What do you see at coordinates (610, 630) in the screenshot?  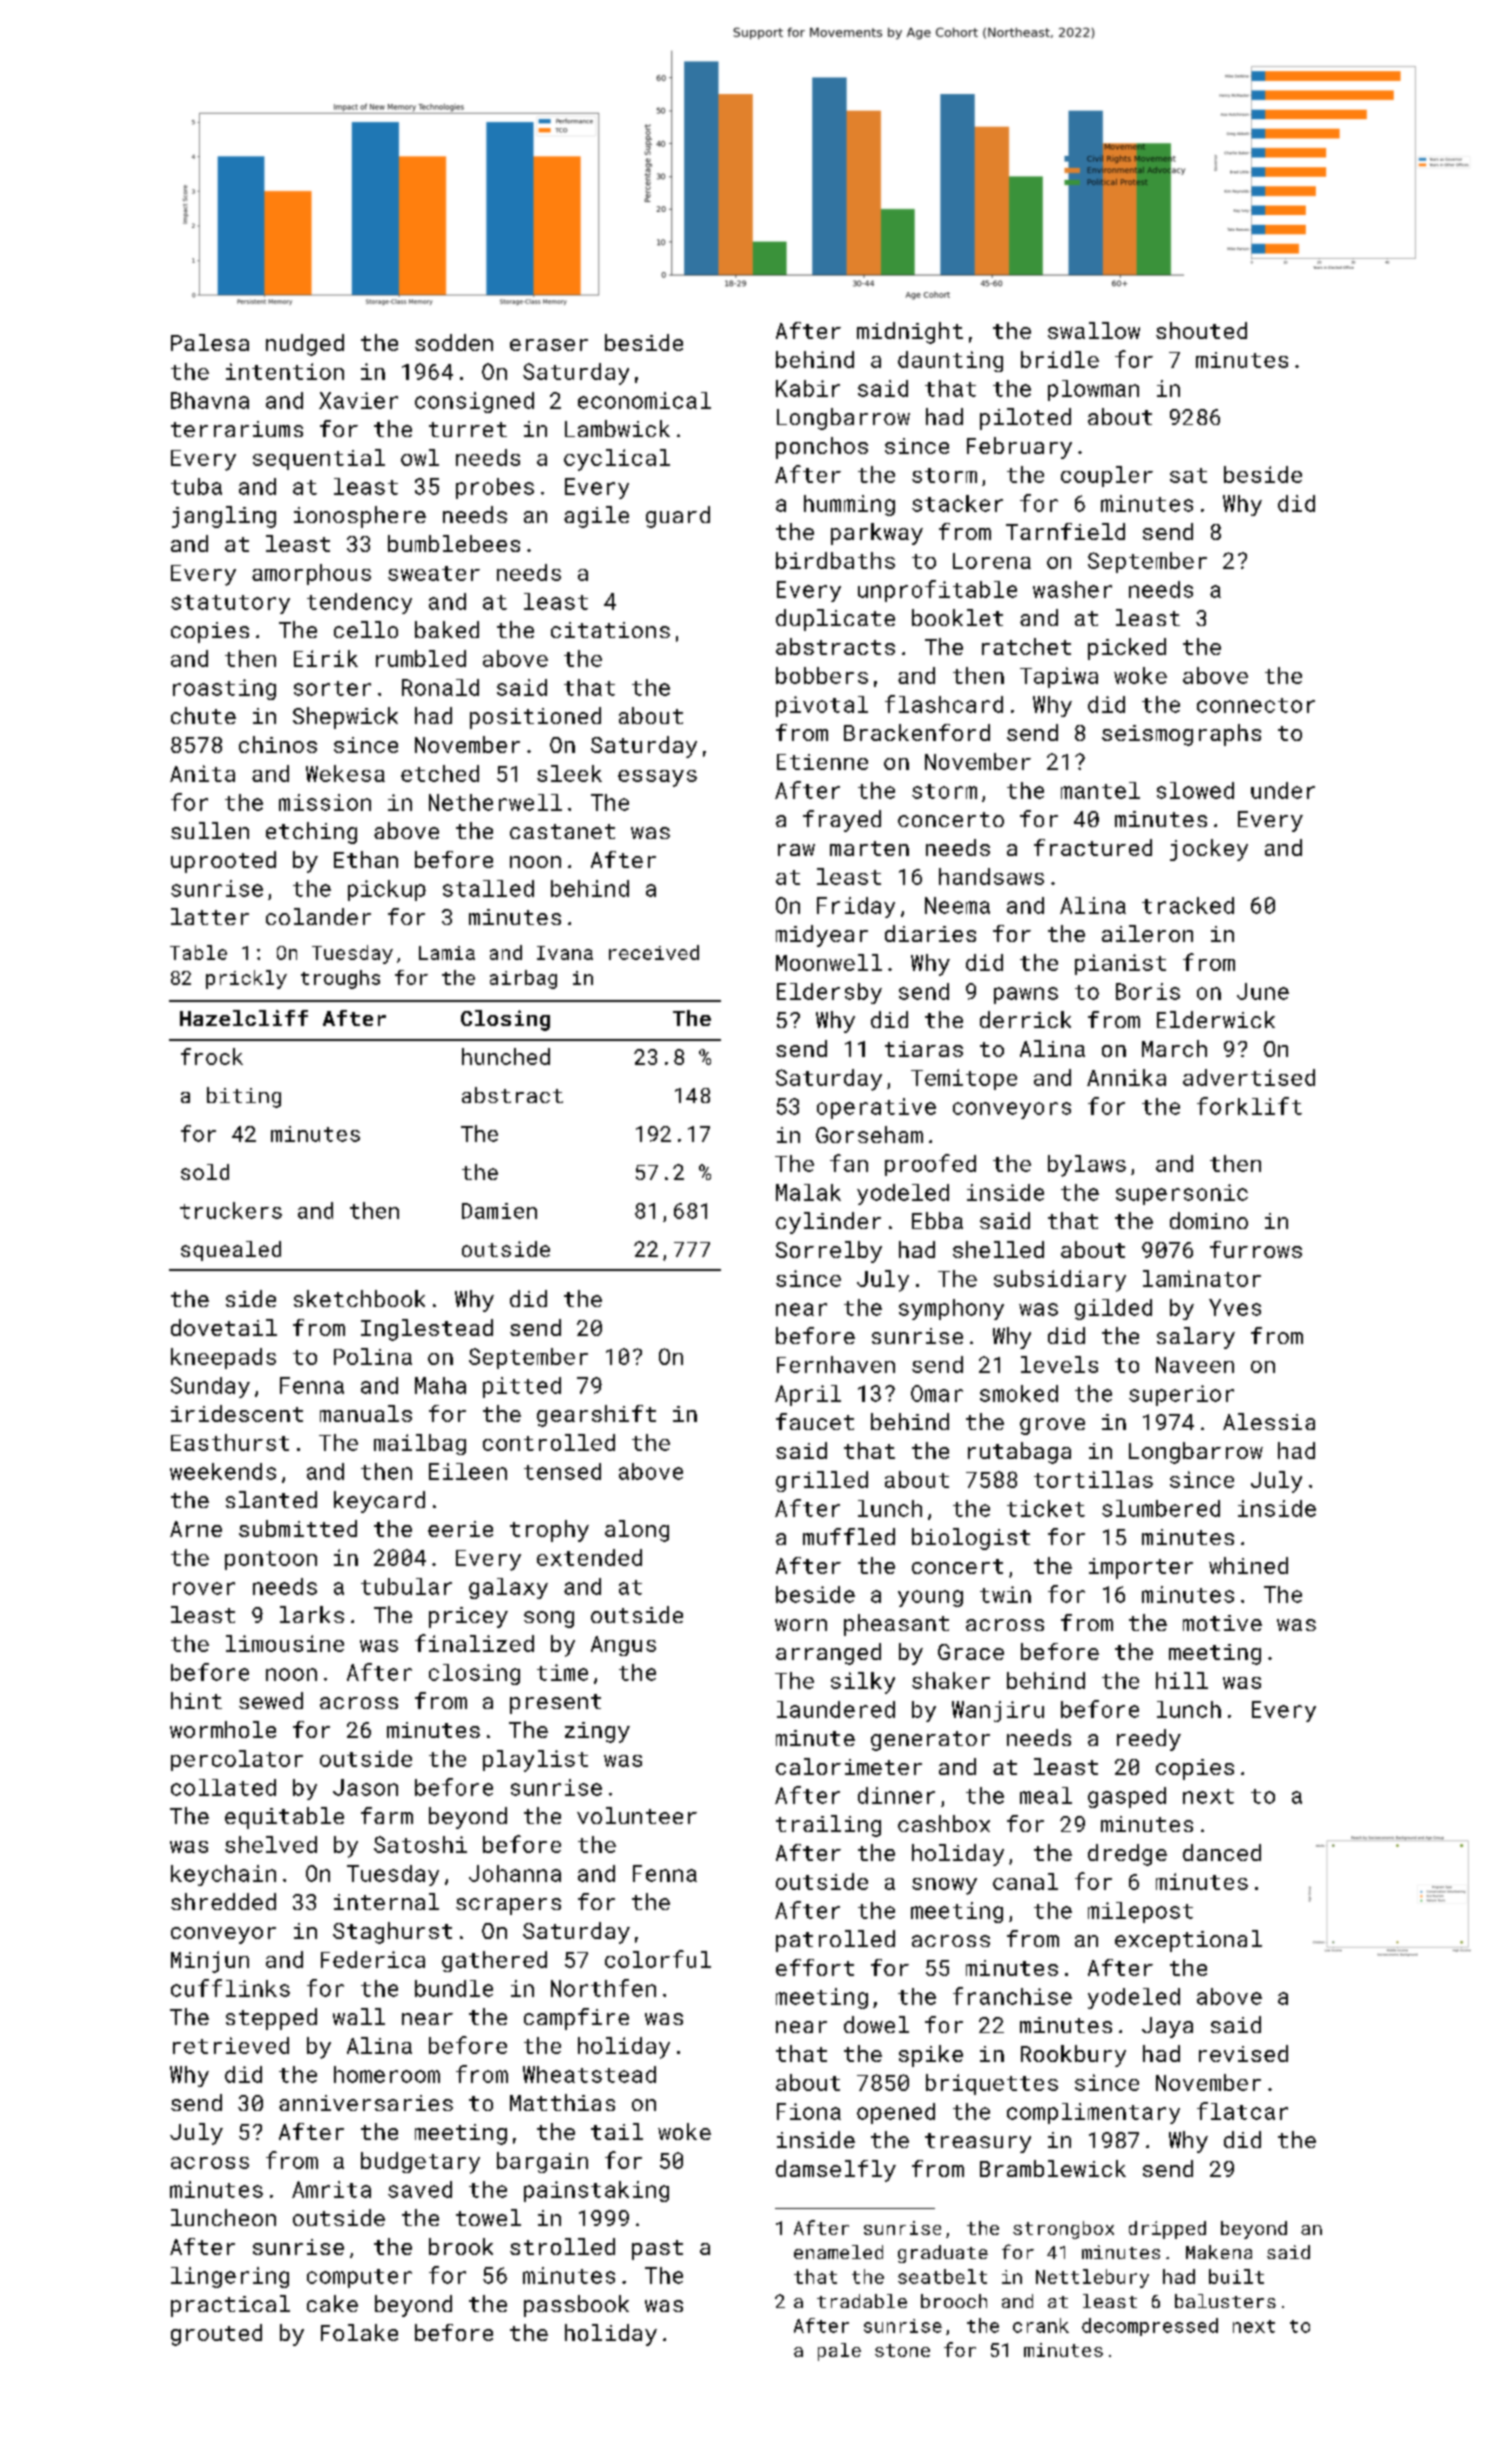 I see `citations` at bounding box center [610, 630].
